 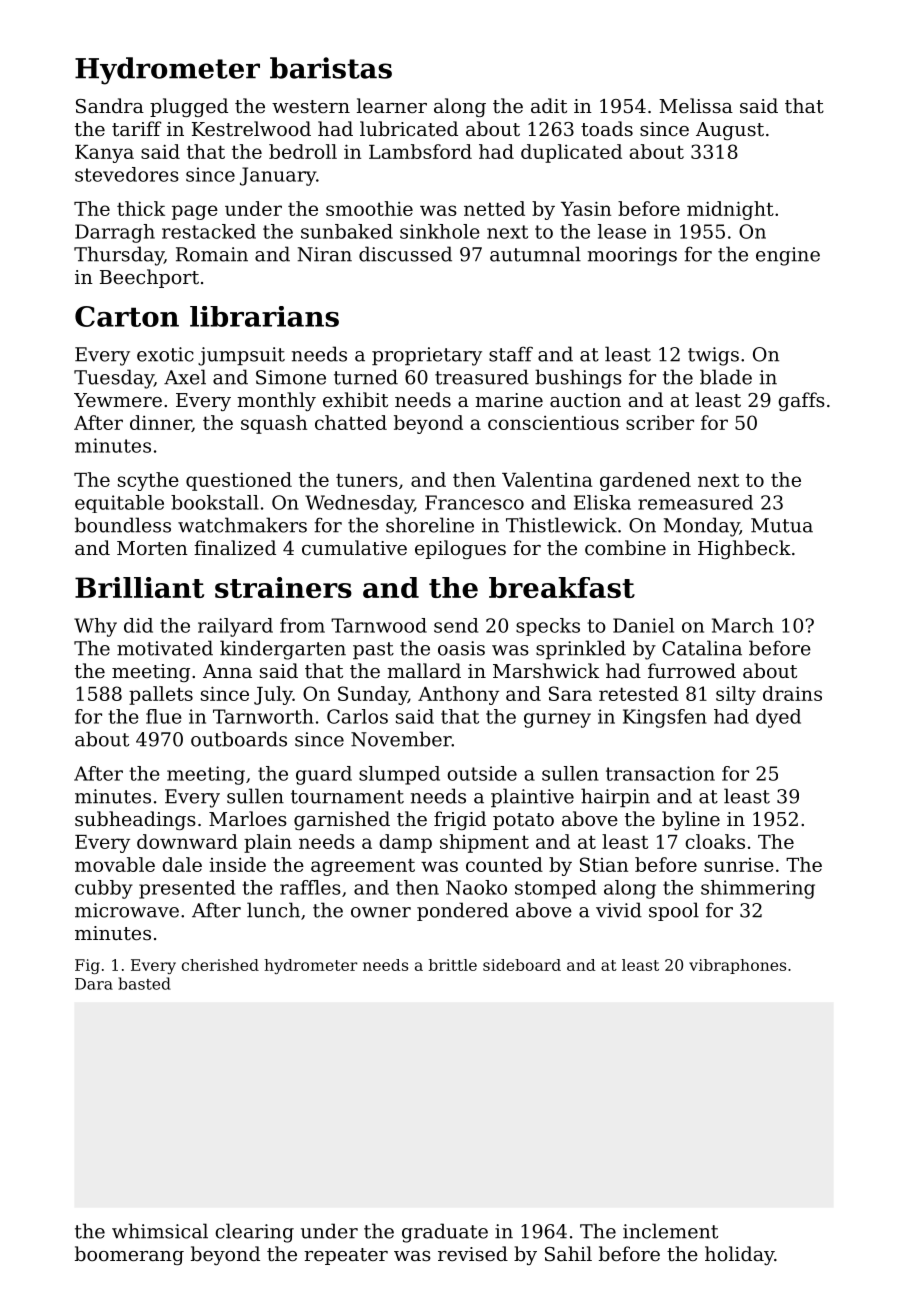 I want to click on brittle, so click(x=453, y=965).
